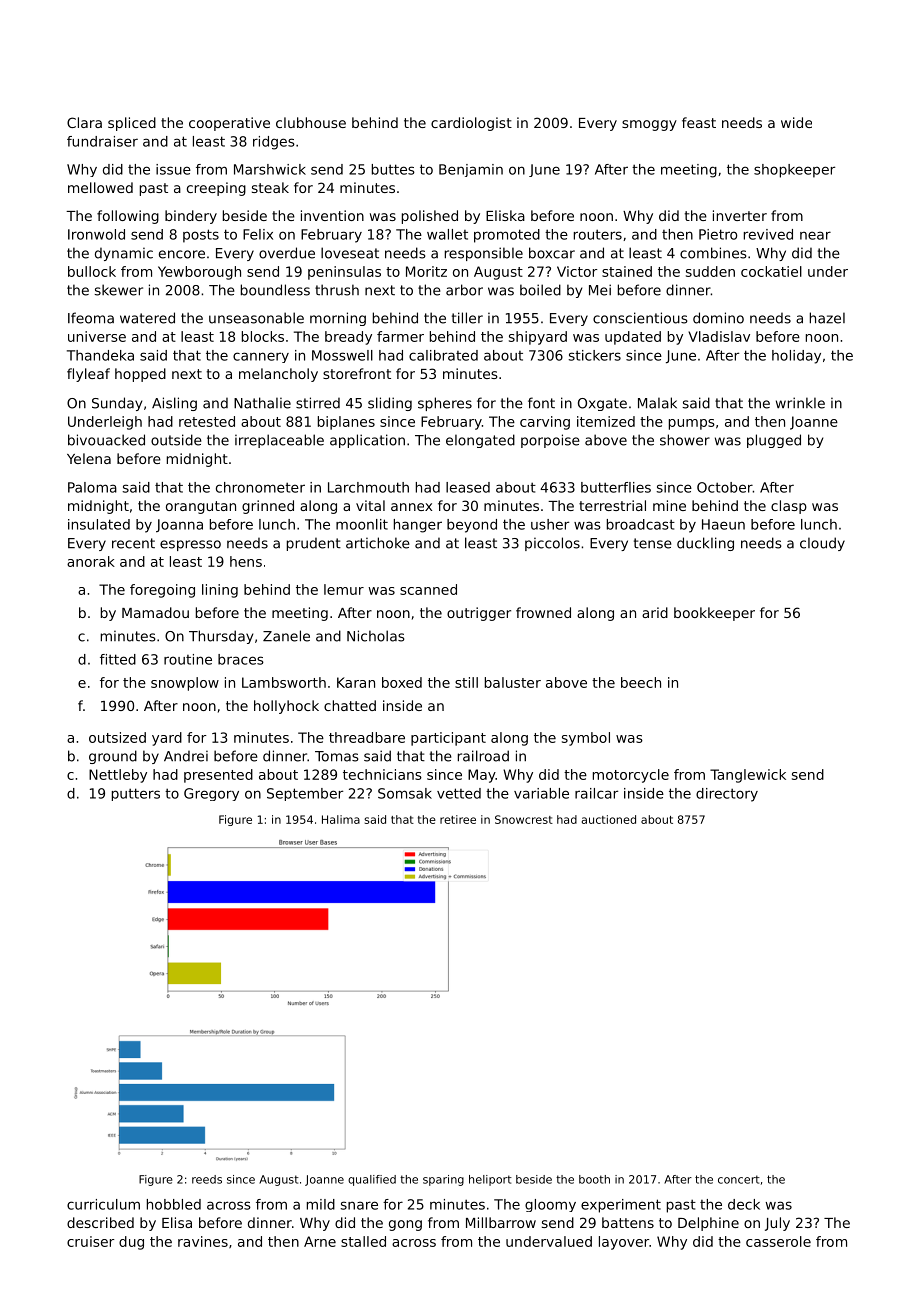 This screenshot has width=924, height=1308. What do you see at coordinates (540, 290) in the screenshot?
I see `boiled` at bounding box center [540, 290].
